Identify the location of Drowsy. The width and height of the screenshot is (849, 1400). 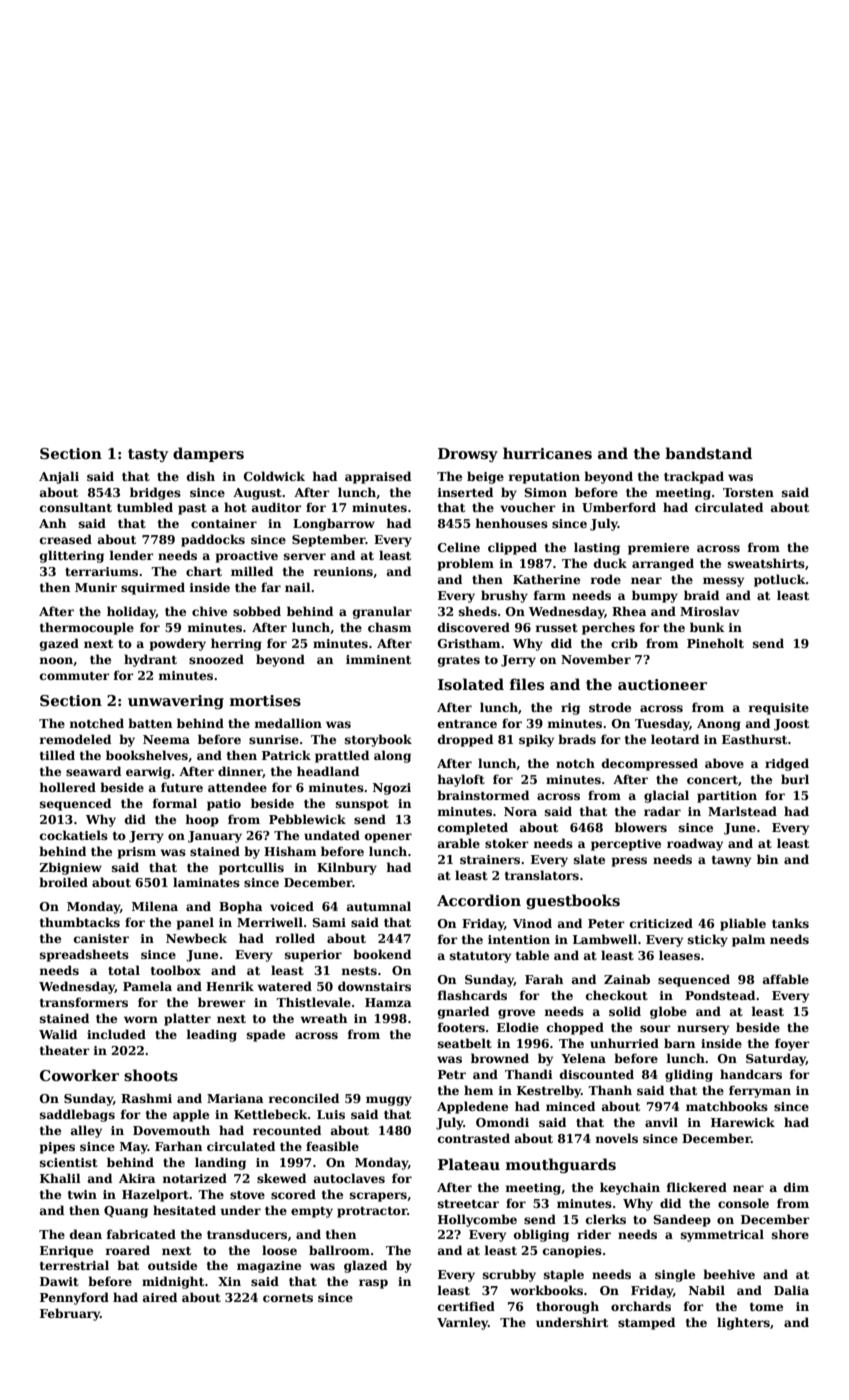
(468, 455).
